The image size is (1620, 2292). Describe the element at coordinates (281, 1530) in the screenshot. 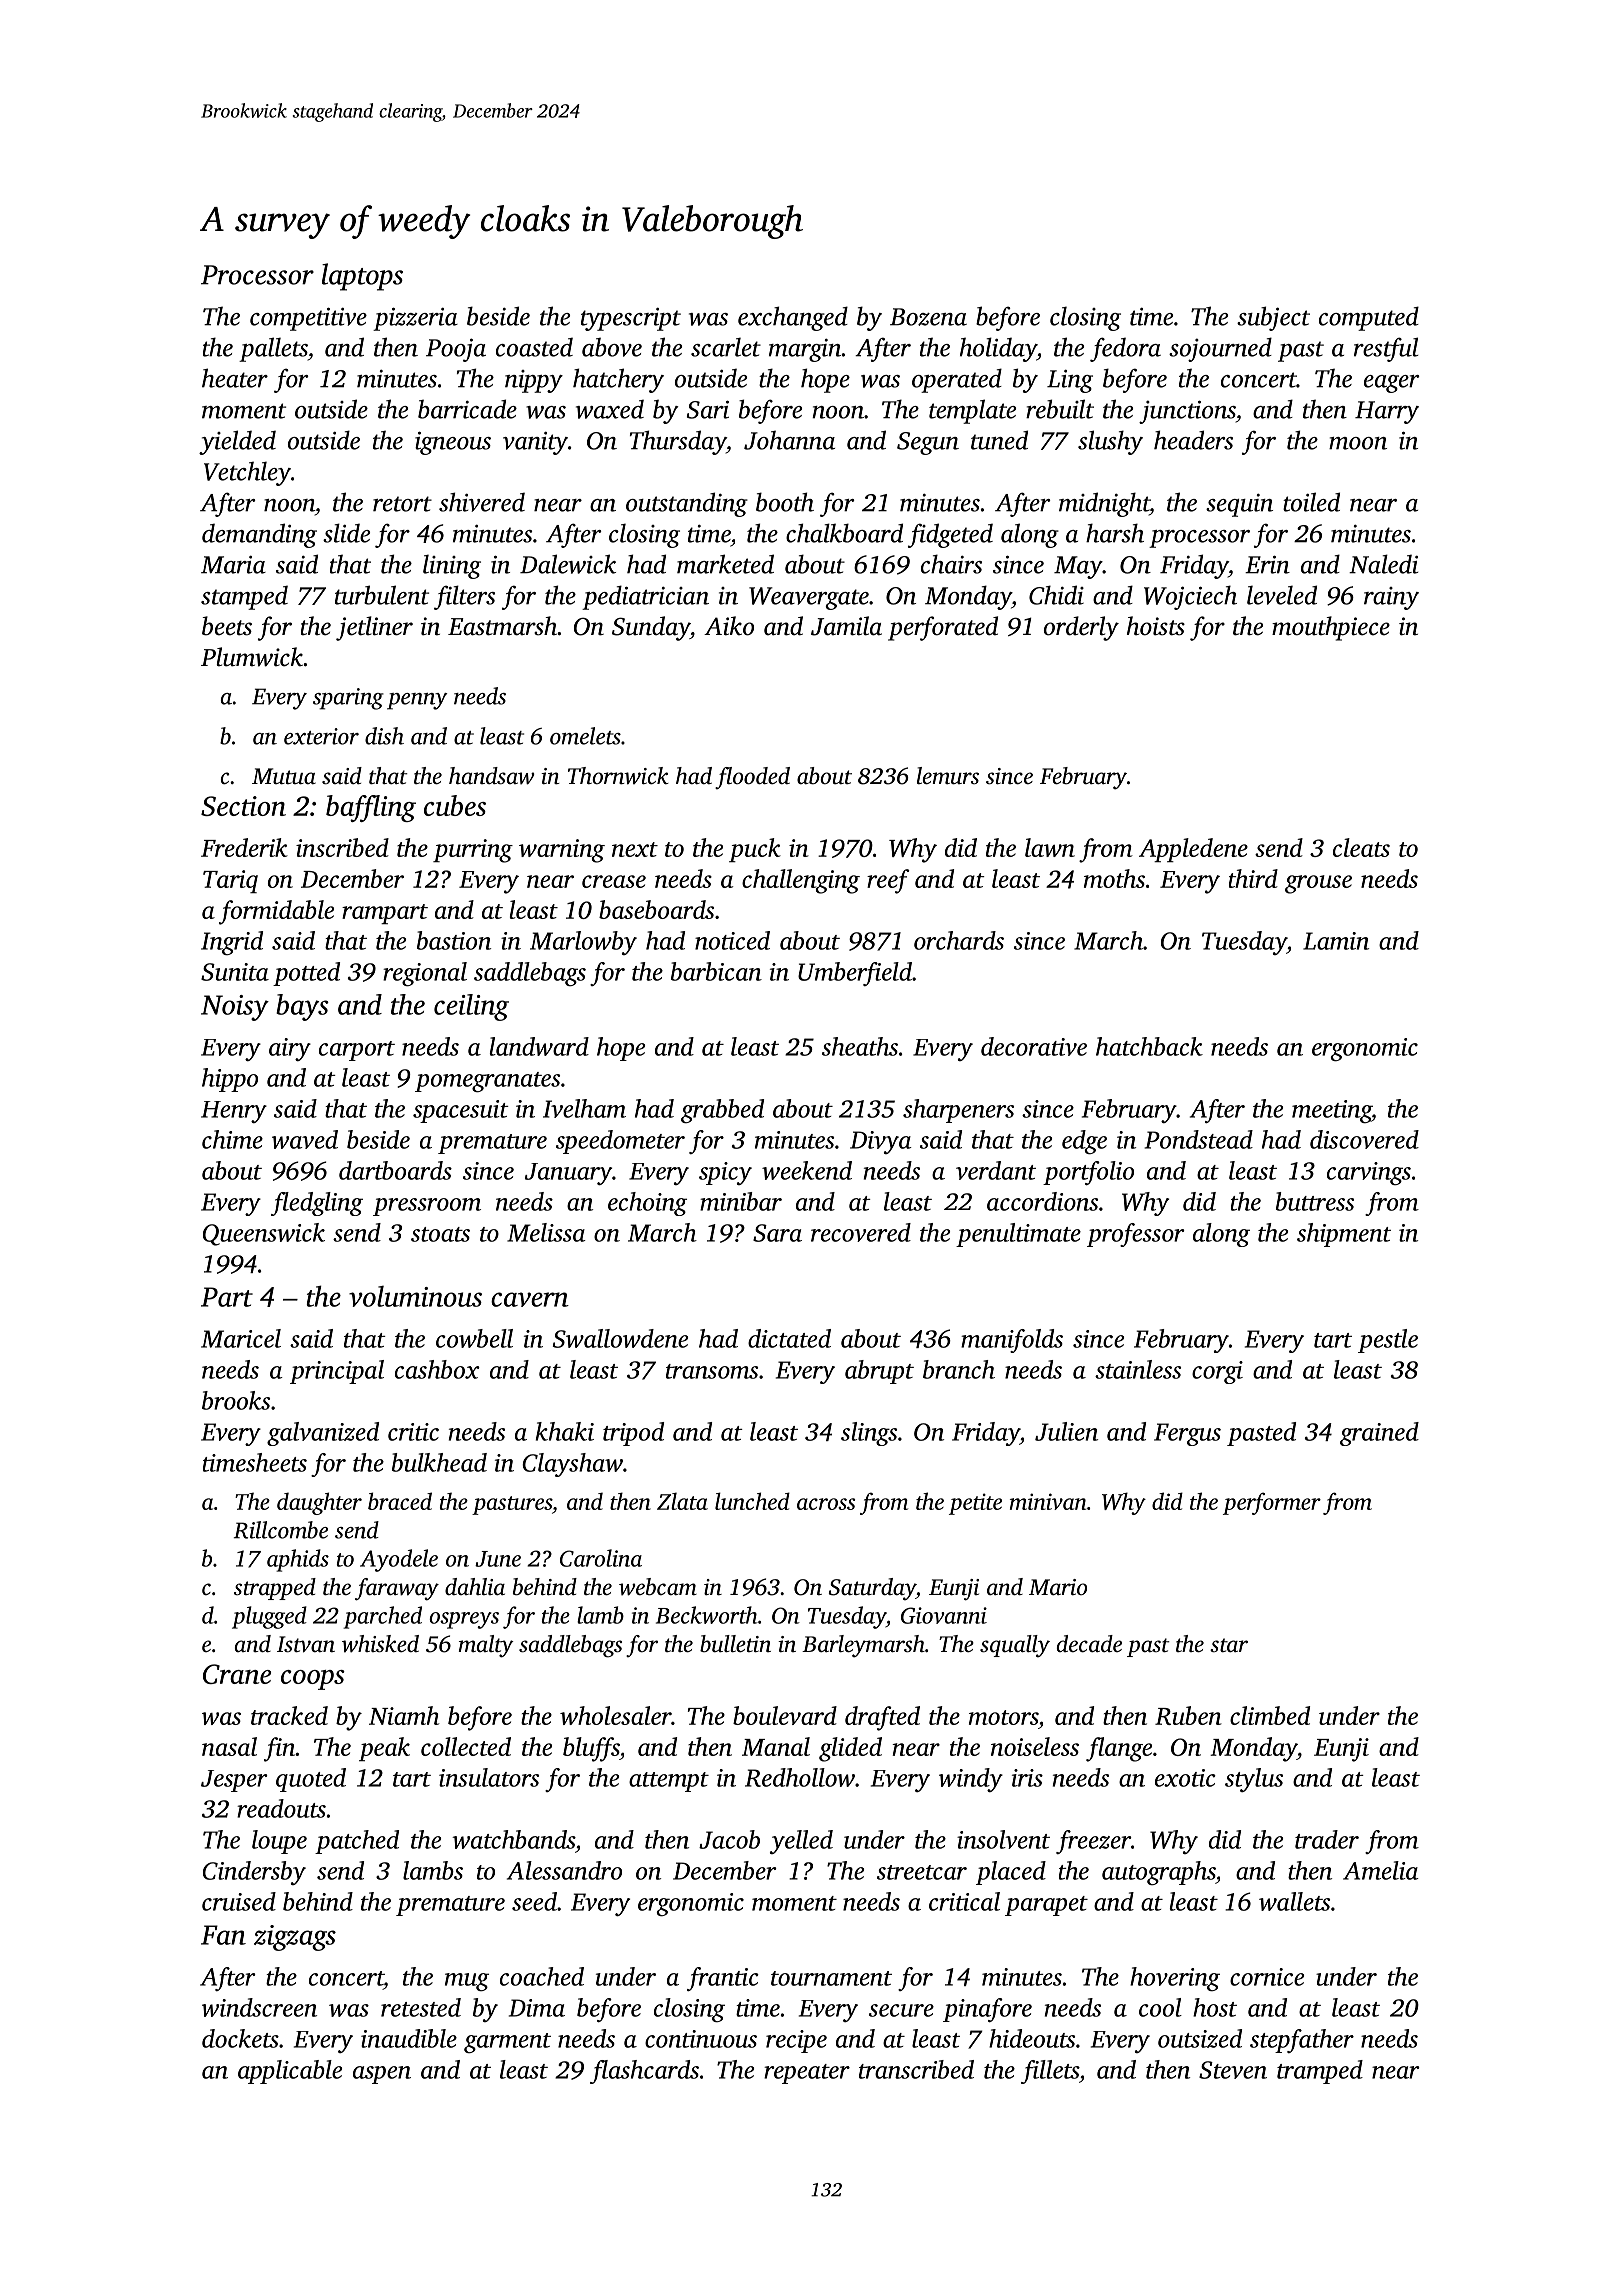

I see `Rillcombe` at that location.
